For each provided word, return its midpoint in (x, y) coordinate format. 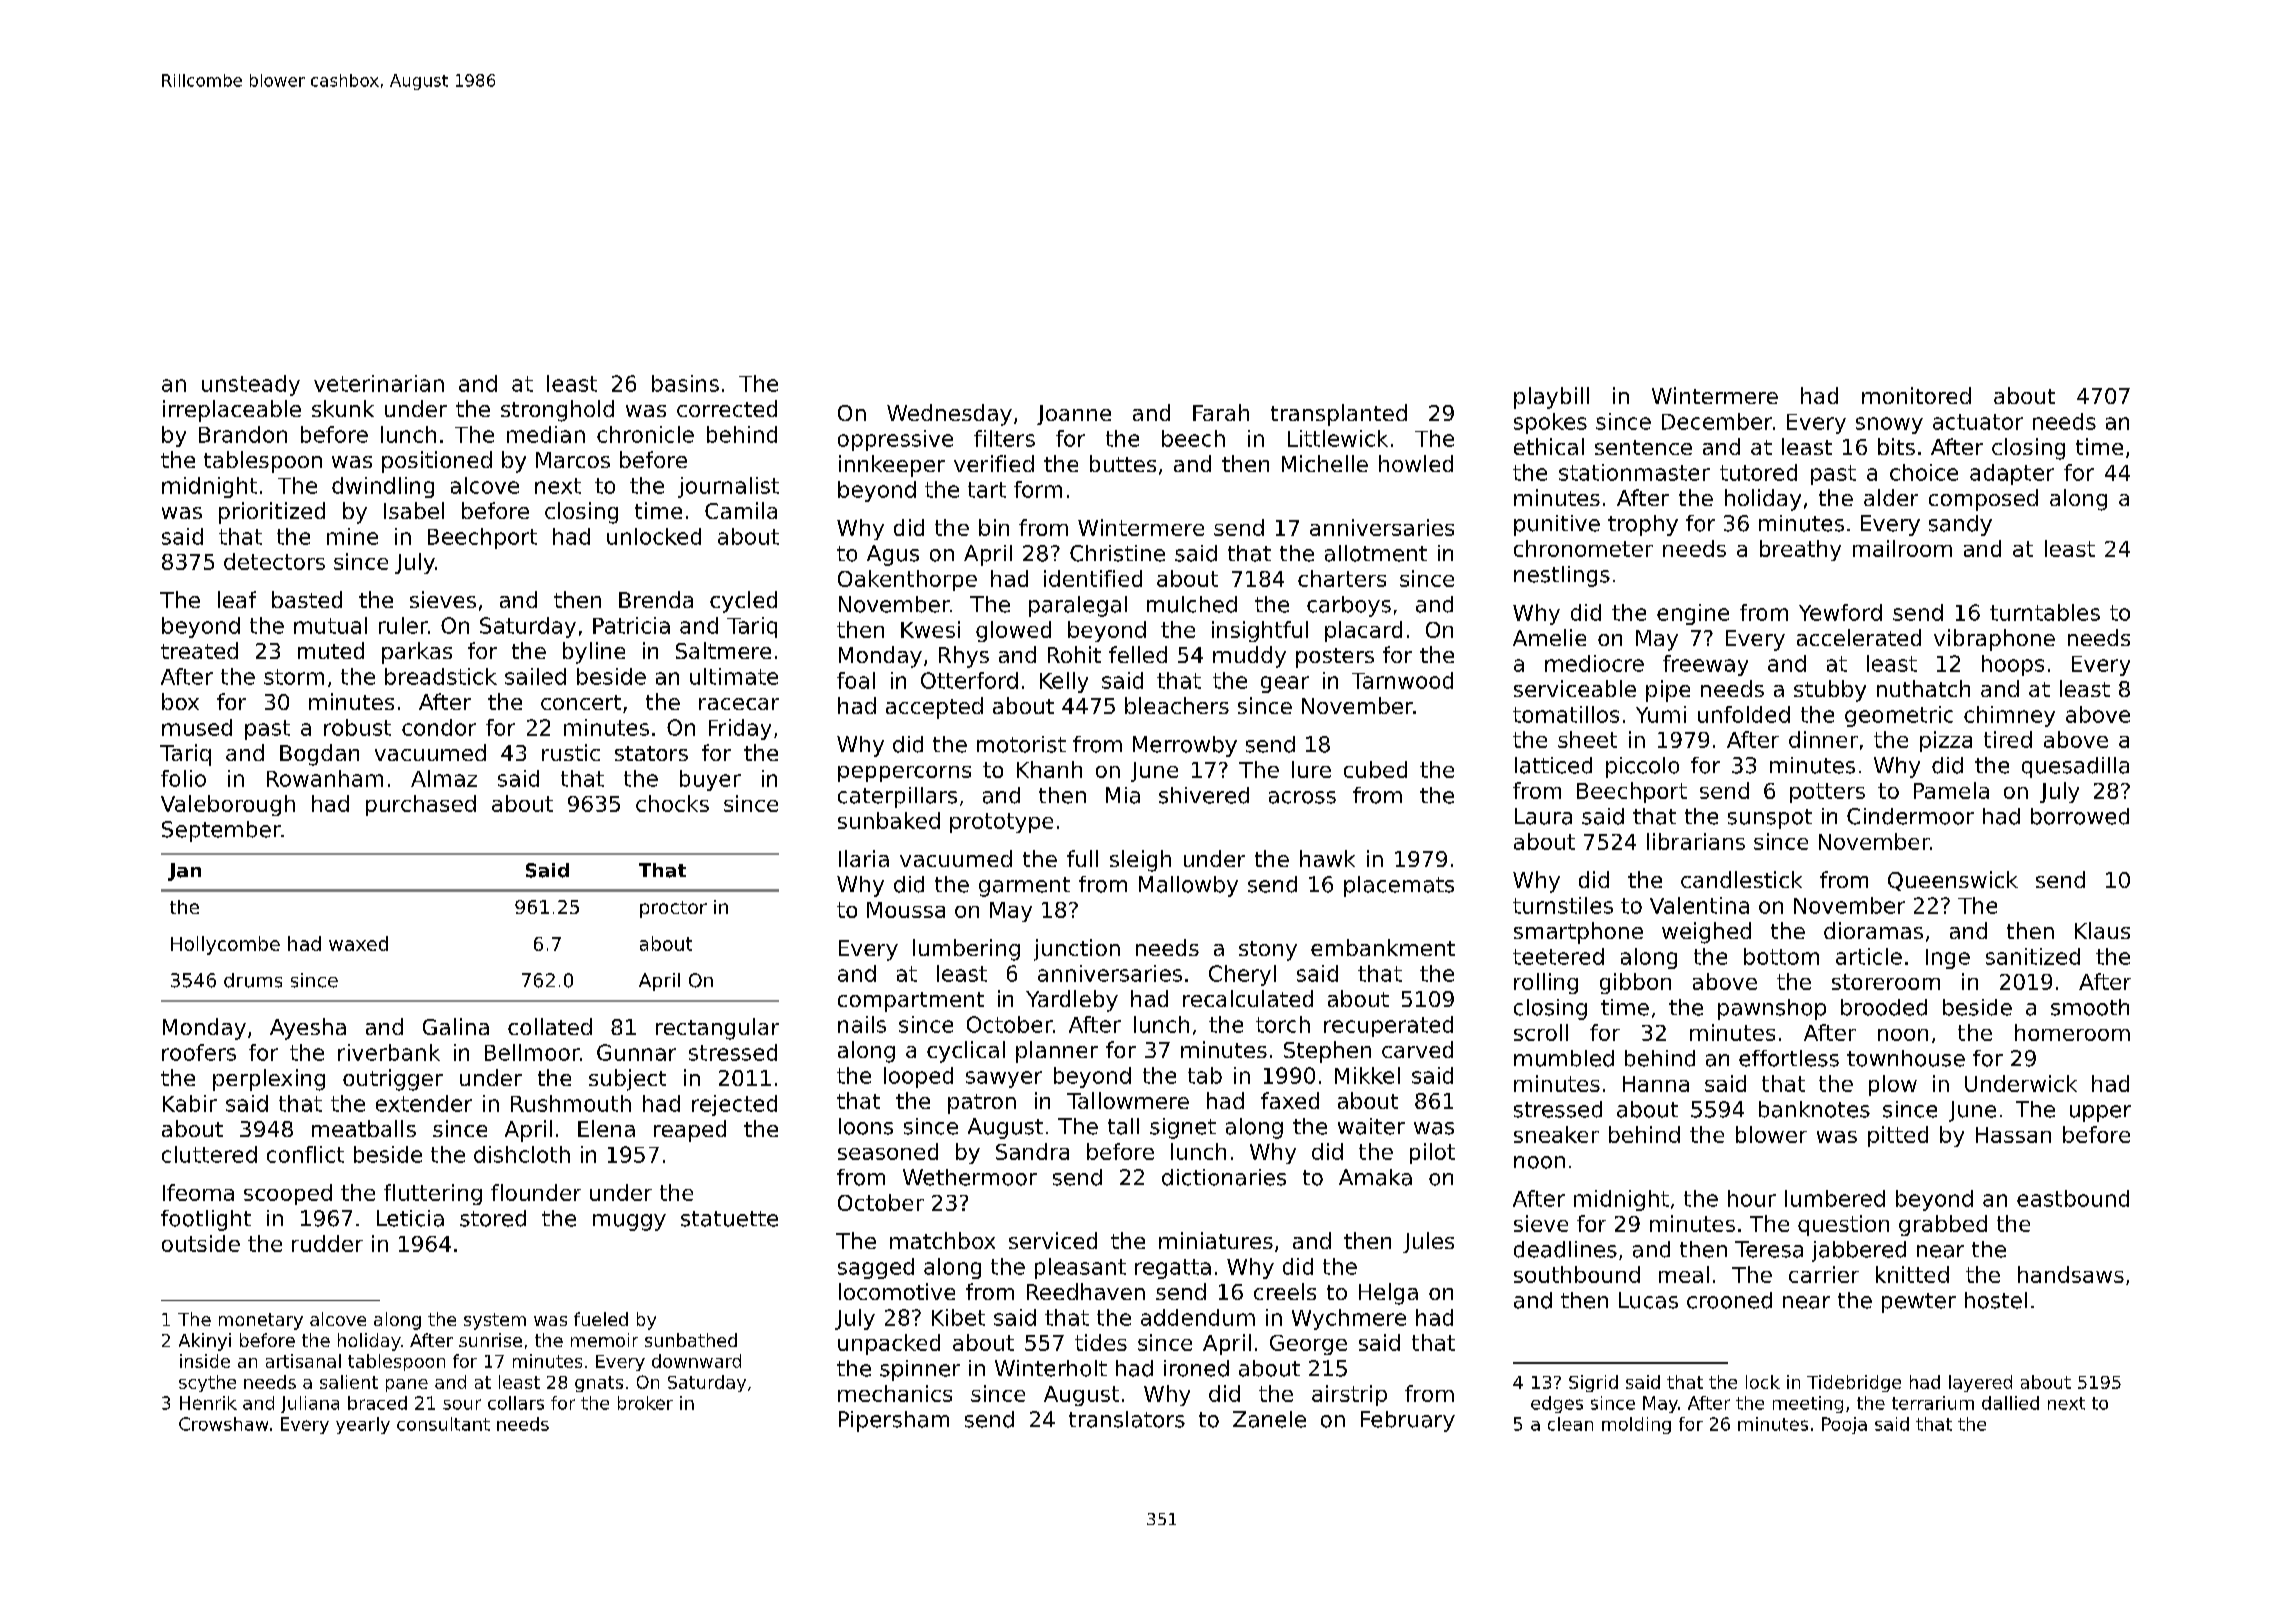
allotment (1376, 553)
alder (1891, 497)
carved (1417, 1049)
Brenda (656, 599)
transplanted (1339, 415)
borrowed (2080, 816)
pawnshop (1772, 1009)
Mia (1123, 795)
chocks (672, 803)
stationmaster (1634, 472)
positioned (437, 462)
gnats (599, 1384)
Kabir (190, 1103)
